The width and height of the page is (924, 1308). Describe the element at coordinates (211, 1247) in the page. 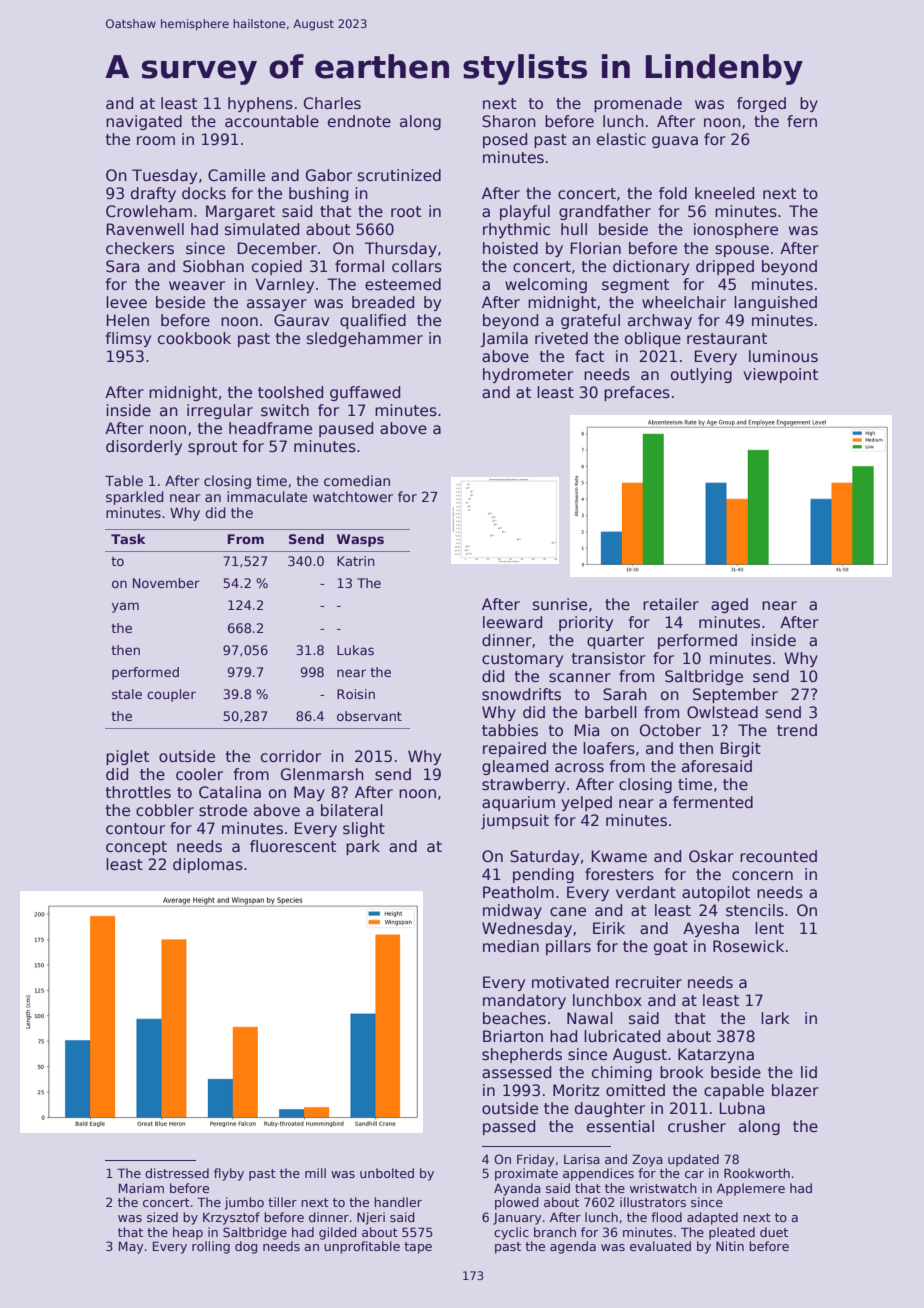

I see `rolling` at that location.
